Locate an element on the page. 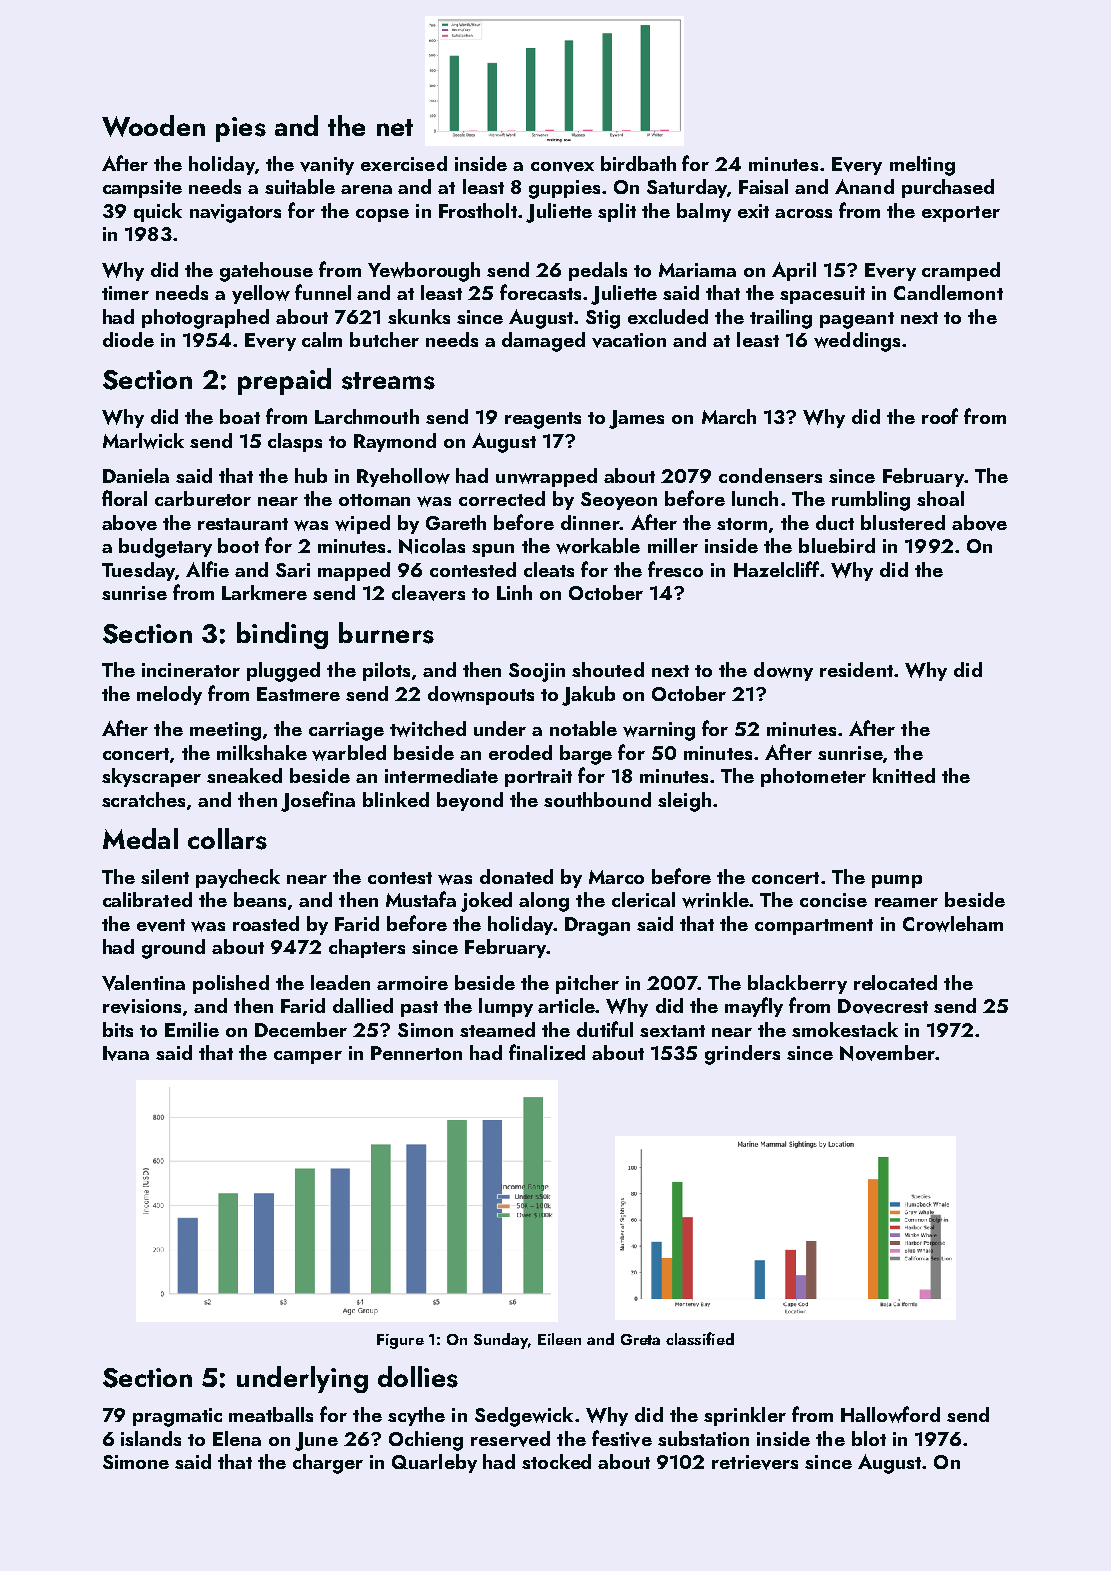 This page has width=1111, height=1571. skunks is located at coordinates (419, 316).
